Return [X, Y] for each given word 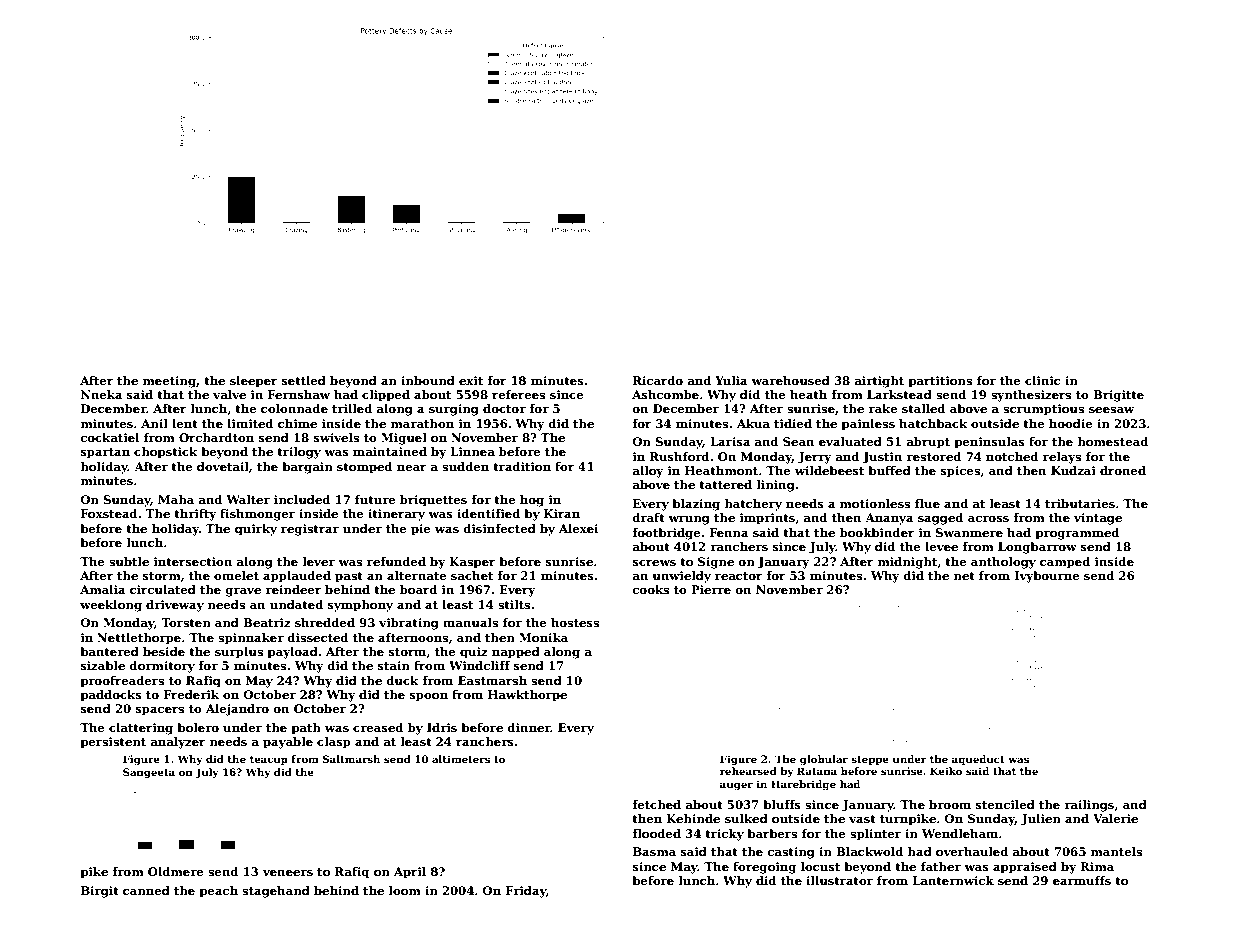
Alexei [578, 528]
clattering [141, 729]
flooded [656, 833]
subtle [129, 561]
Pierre [711, 589]
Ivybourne [1047, 577]
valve [229, 394]
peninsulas [989, 443]
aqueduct [978, 760]
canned [146, 890]
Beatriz [267, 622]
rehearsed [748, 771]
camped [1065, 563]
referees [518, 394]
